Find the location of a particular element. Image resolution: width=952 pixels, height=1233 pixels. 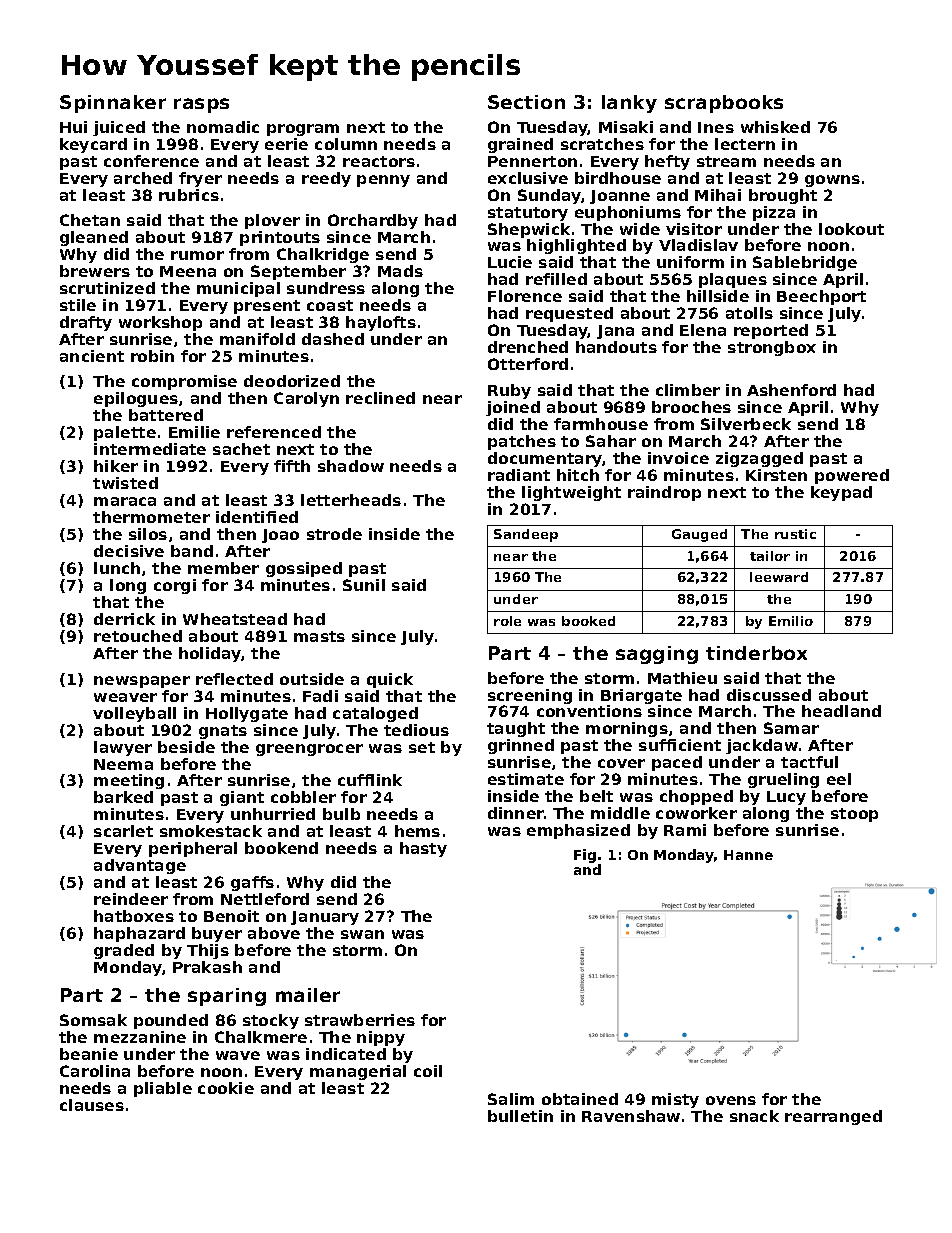

bookend is located at coordinates (281, 848).
